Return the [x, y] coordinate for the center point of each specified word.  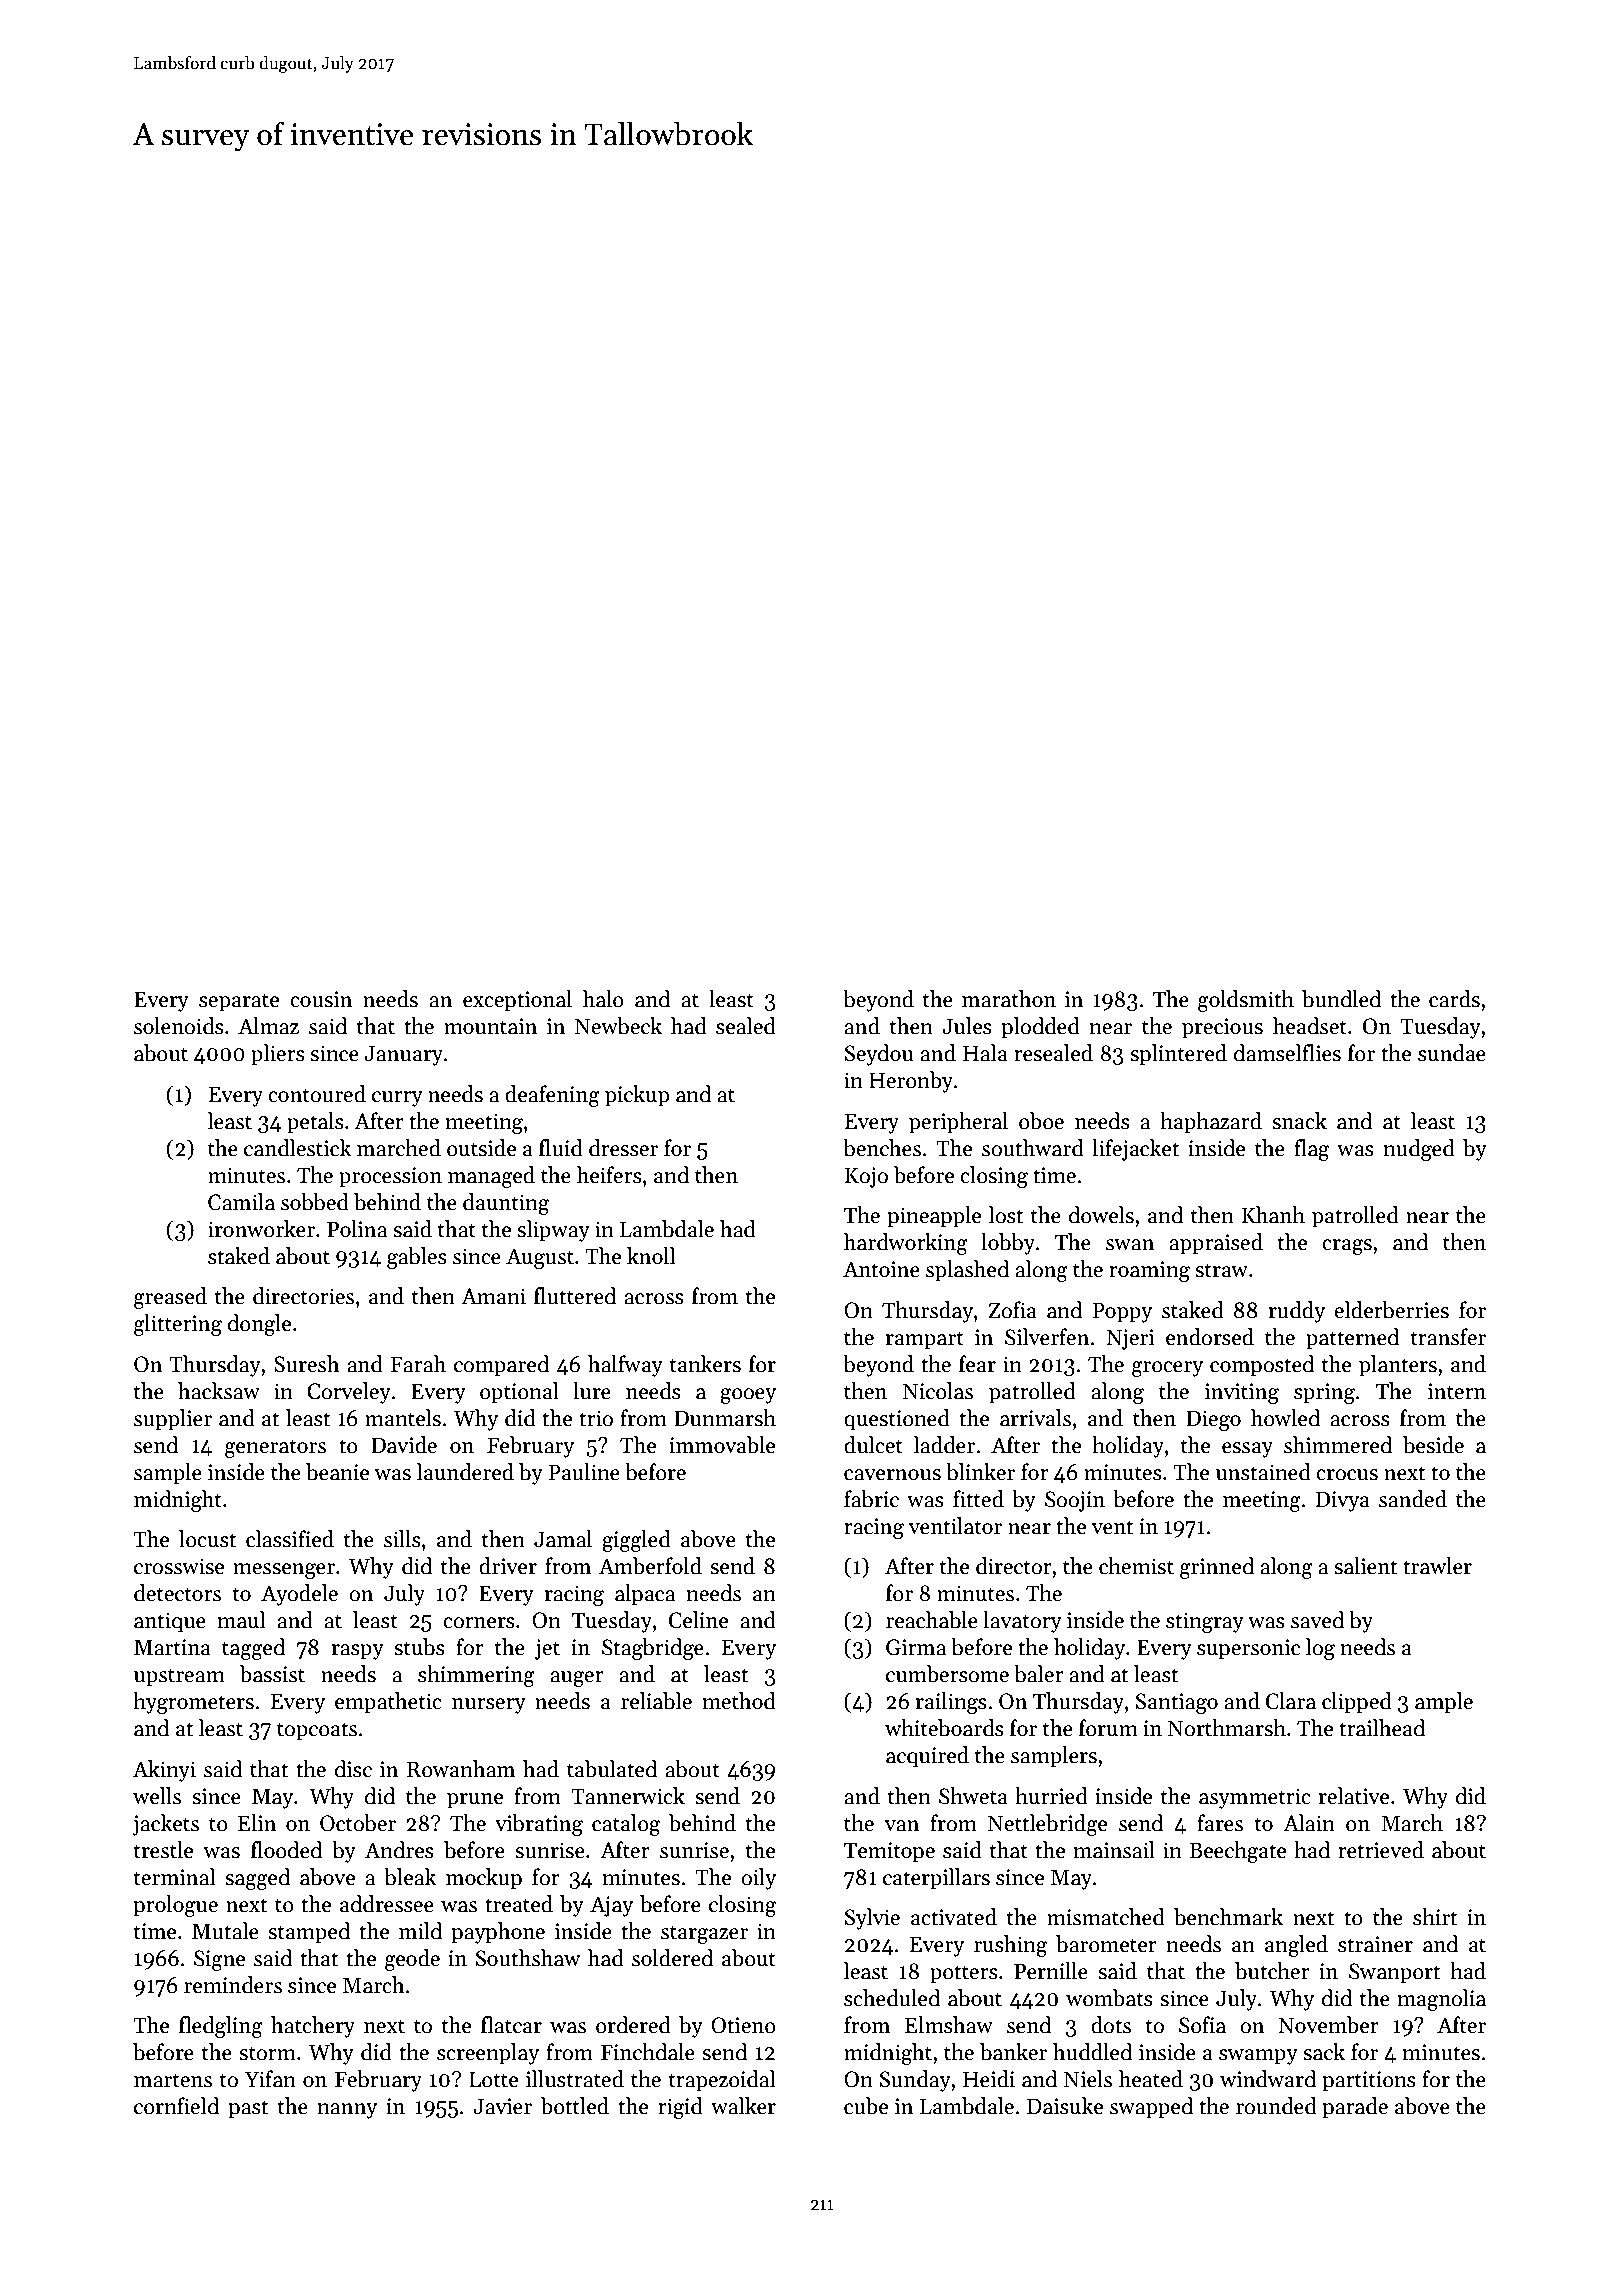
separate [239, 1002]
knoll [651, 1256]
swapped [1151, 2108]
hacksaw [219, 1391]
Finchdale [648, 2052]
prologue [175, 1906]
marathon [1009, 999]
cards [1454, 999]
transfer [1448, 1337]
